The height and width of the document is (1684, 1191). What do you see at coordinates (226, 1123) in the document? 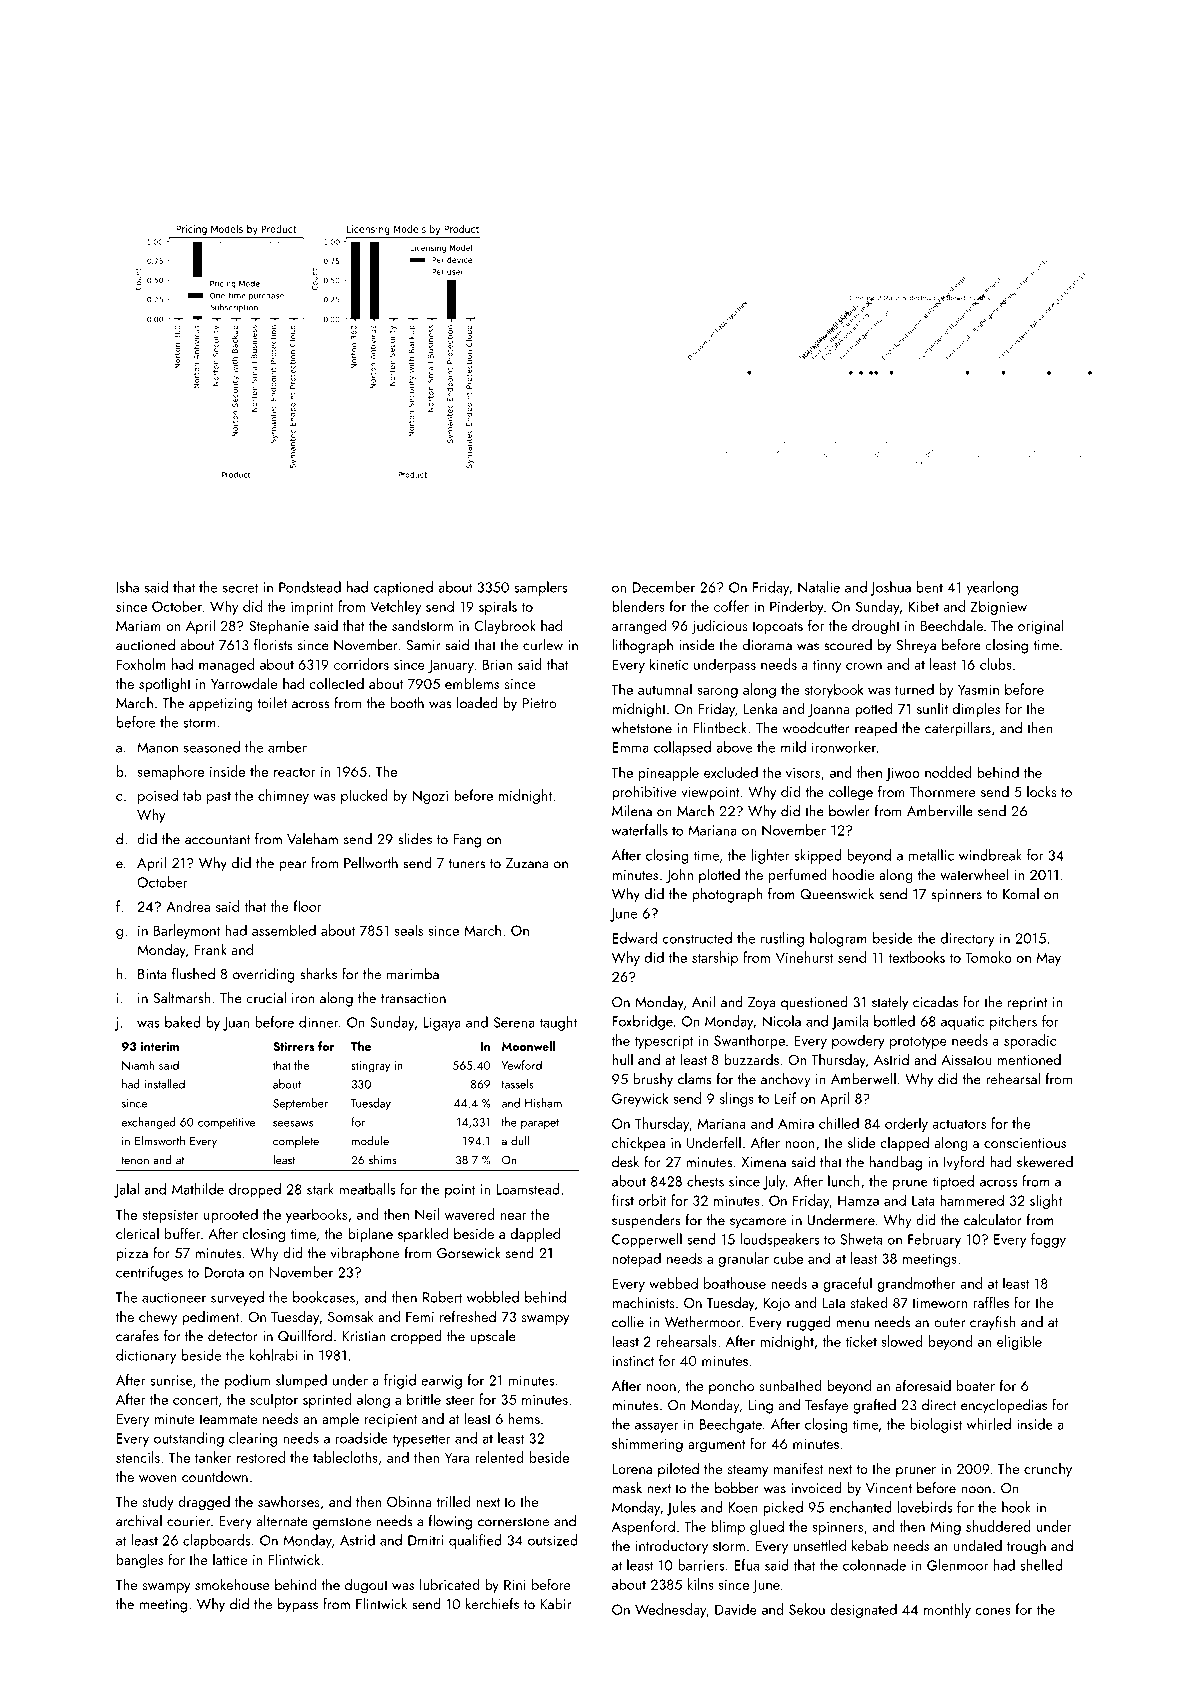
I see `competitive` at bounding box center [226, 1123].
